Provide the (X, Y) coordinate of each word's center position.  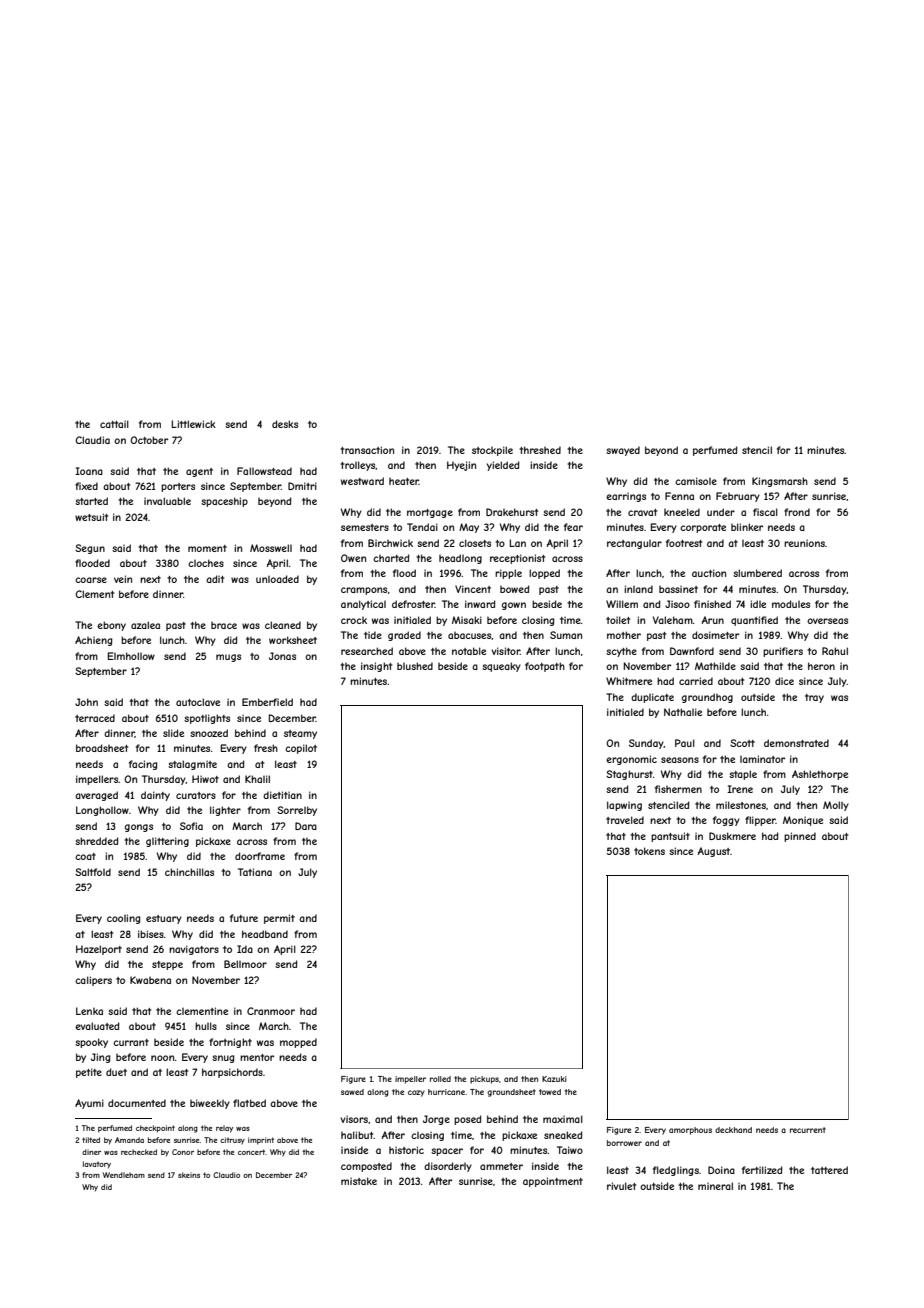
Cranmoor (271, 1011)
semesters (365, 527)
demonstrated (796, 743)
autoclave (198, 702)
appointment (553, 1182)
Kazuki (554, 1079)
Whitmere (629, 681)
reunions (804, 543)
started (91, 501)
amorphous (690, 1131)
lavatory (97, 1165)
